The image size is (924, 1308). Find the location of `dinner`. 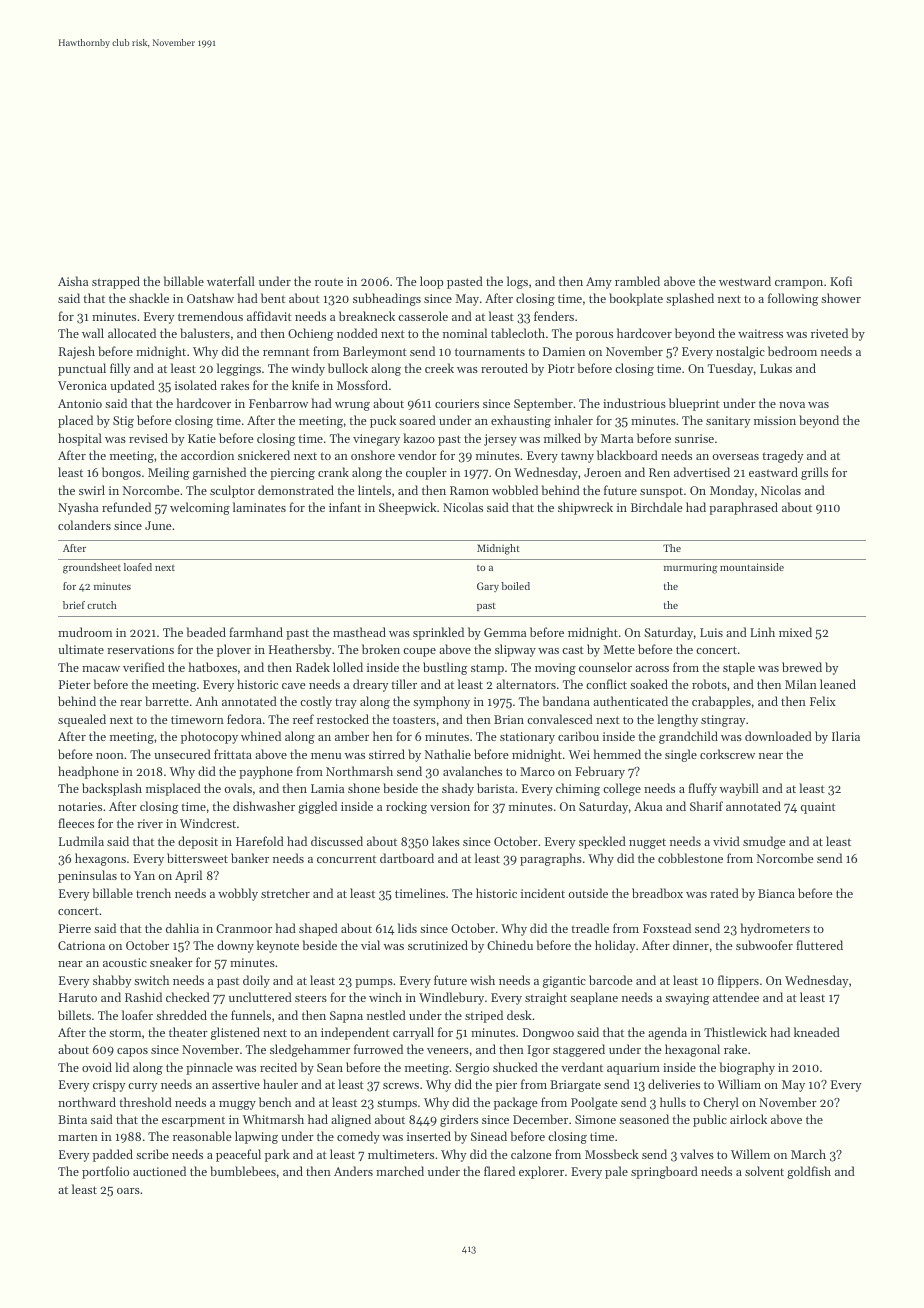

dinner is located at coordinates (691, 945).
